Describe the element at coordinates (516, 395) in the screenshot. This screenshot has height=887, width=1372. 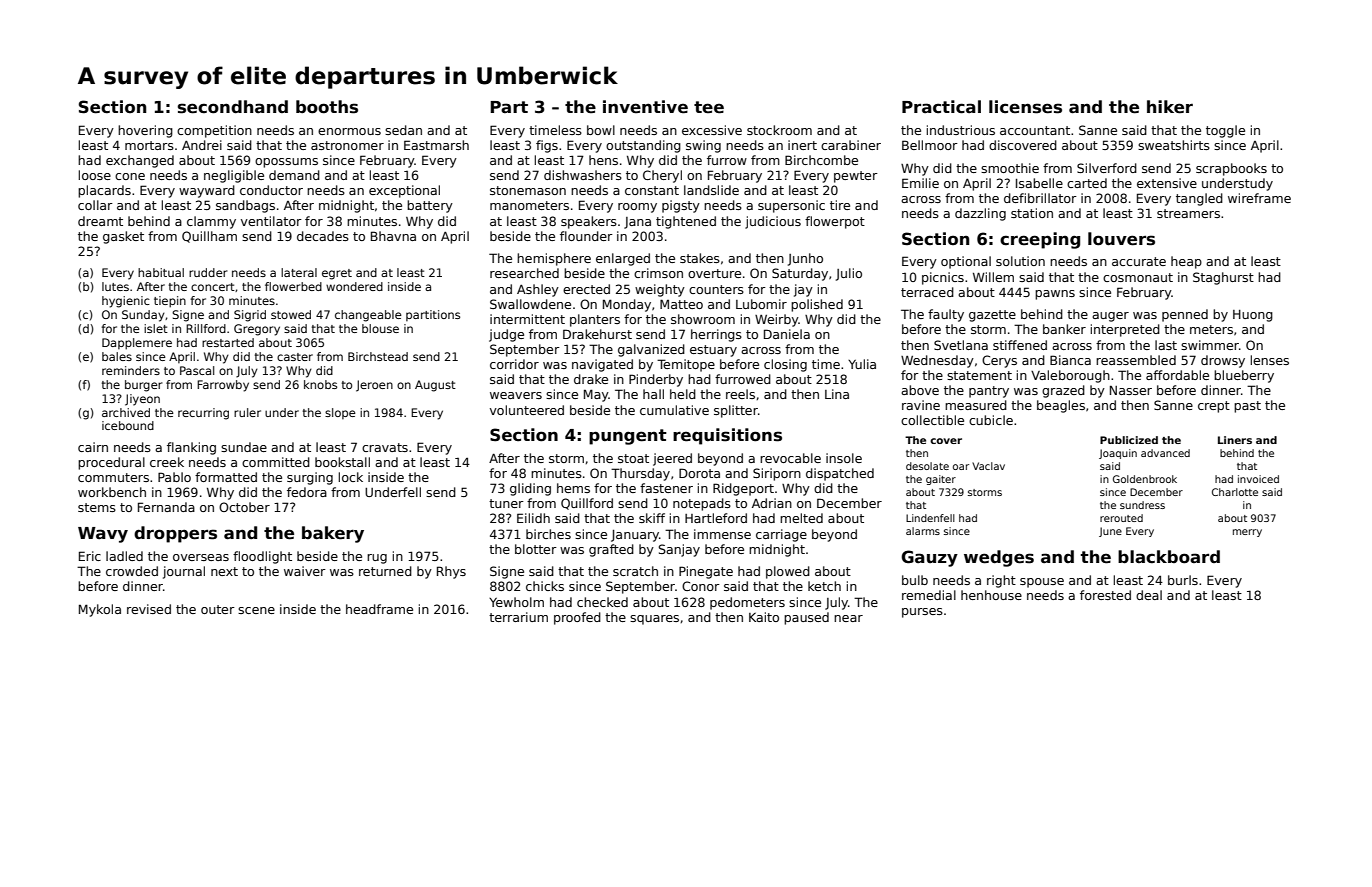
I see `weavers` at that location.
